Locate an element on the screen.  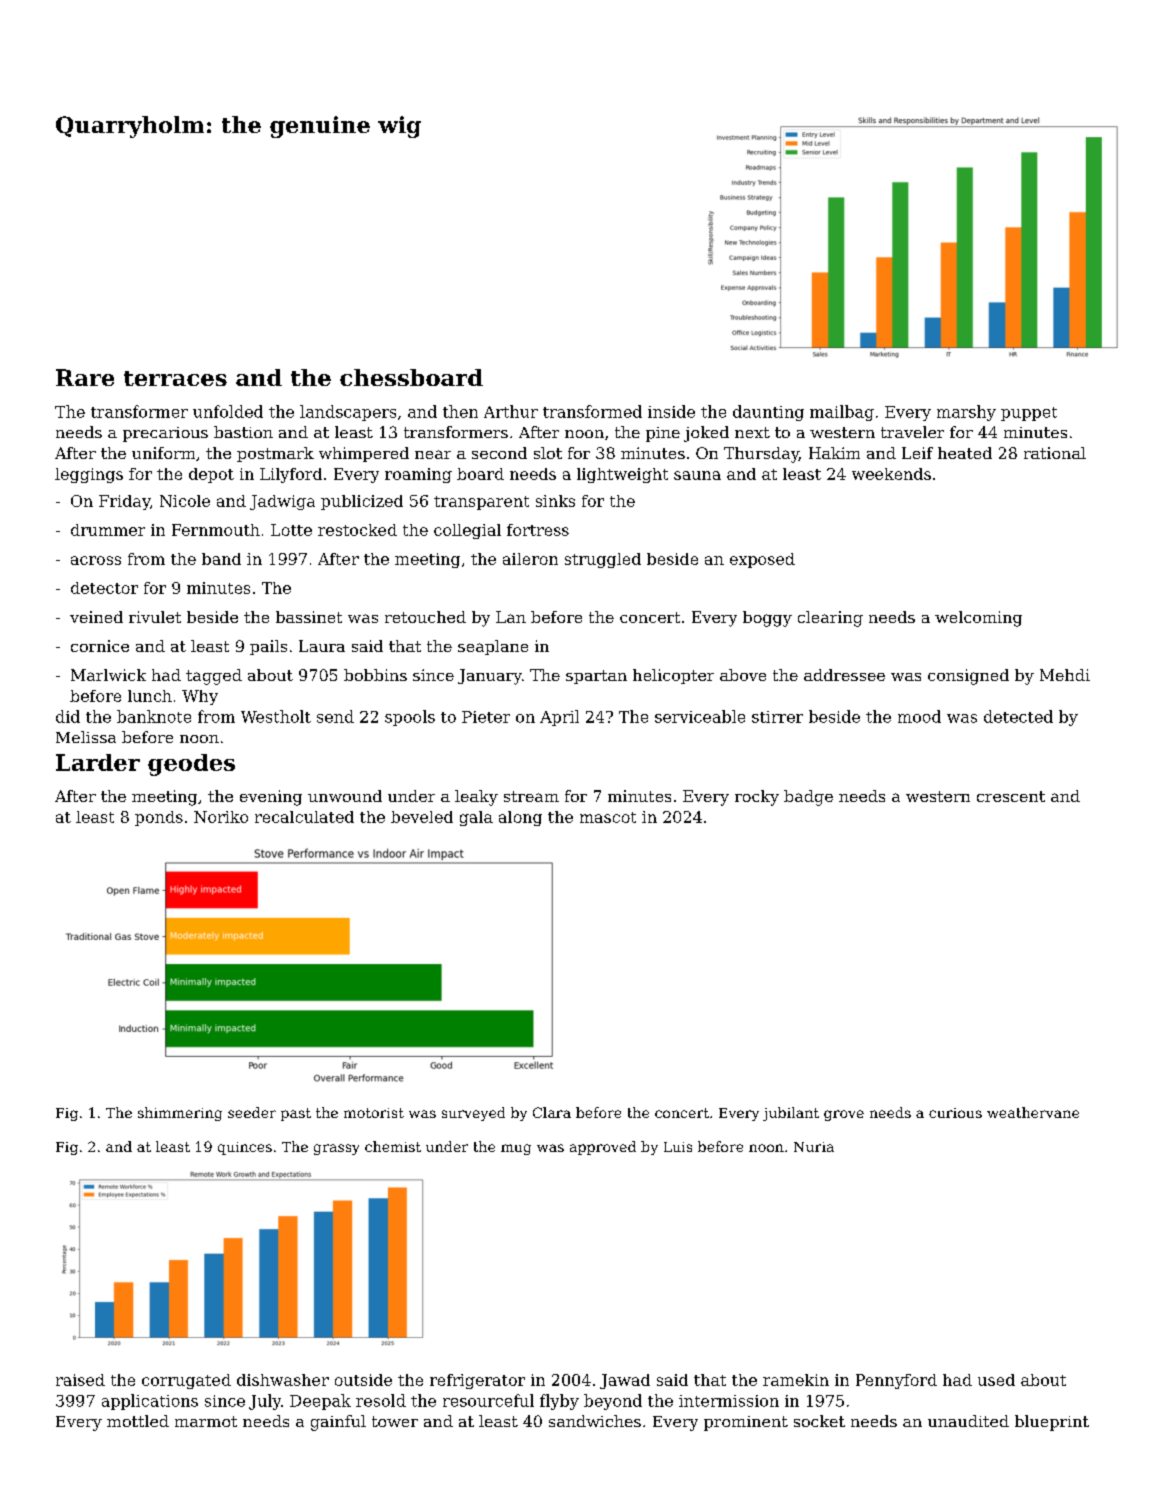
mascot is located at coordinates (608, 817).
